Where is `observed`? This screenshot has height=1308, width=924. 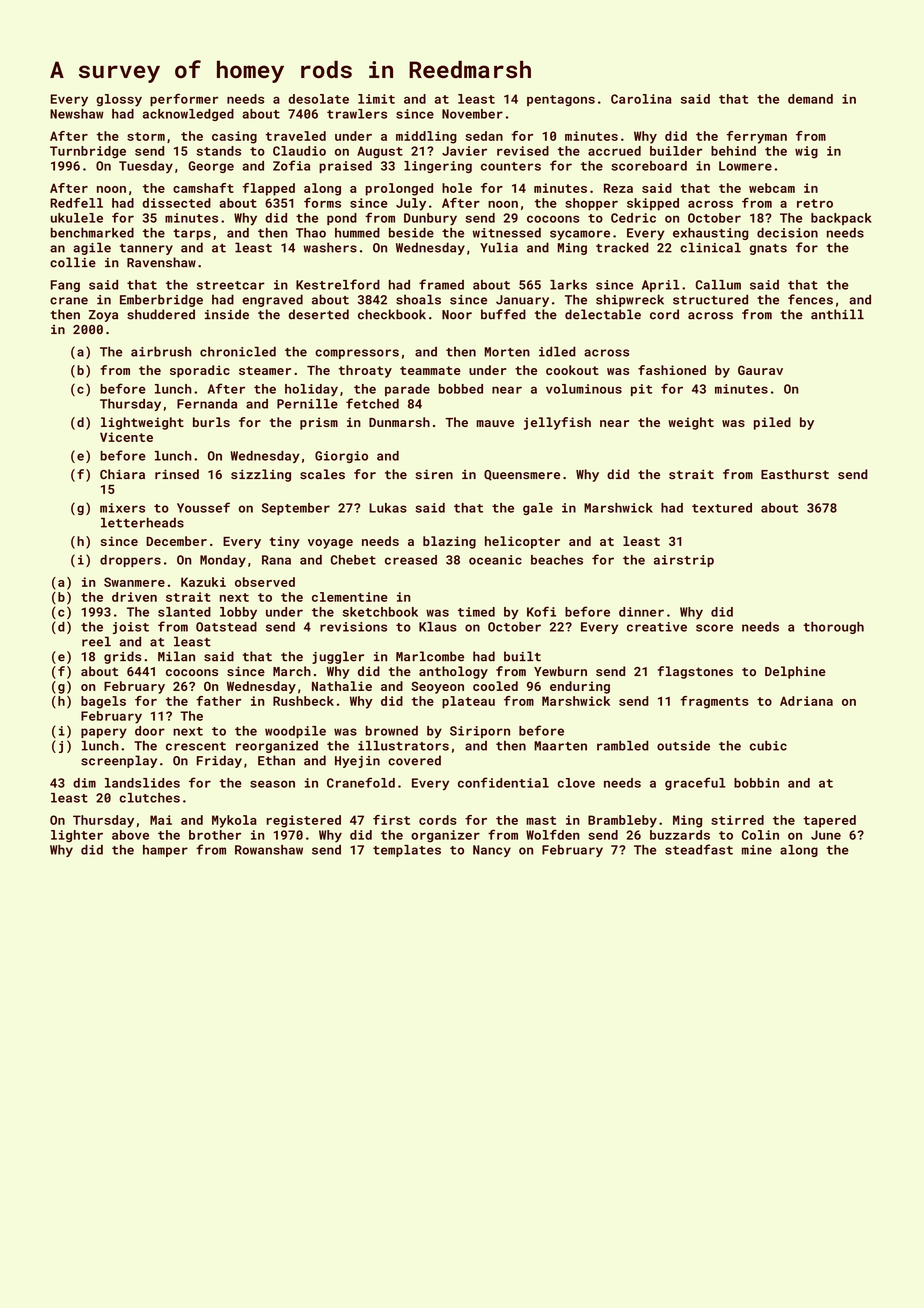 observed is located at coordinates (265, 582).
